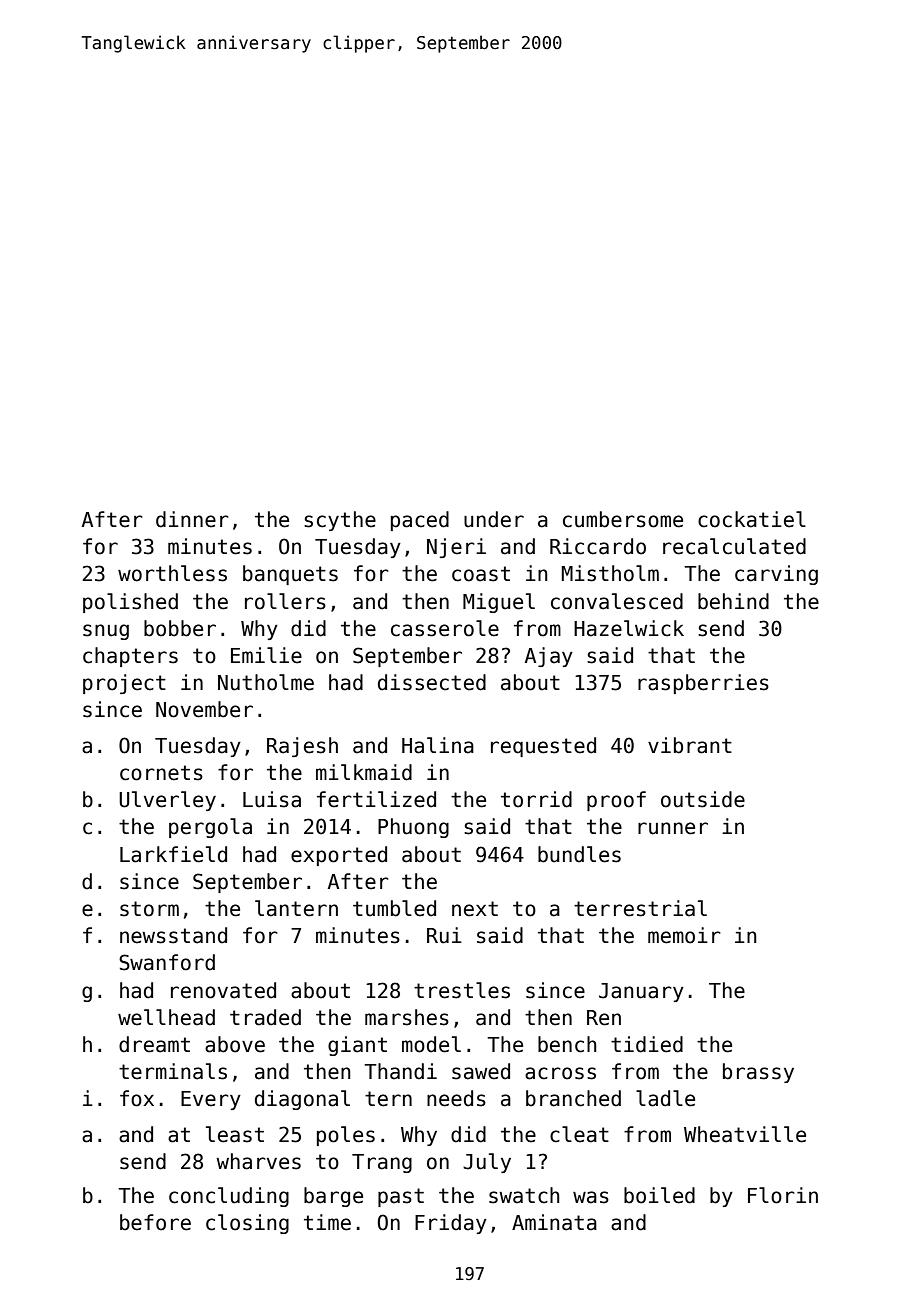  I want to click on terminals, so click(173, 1071).
